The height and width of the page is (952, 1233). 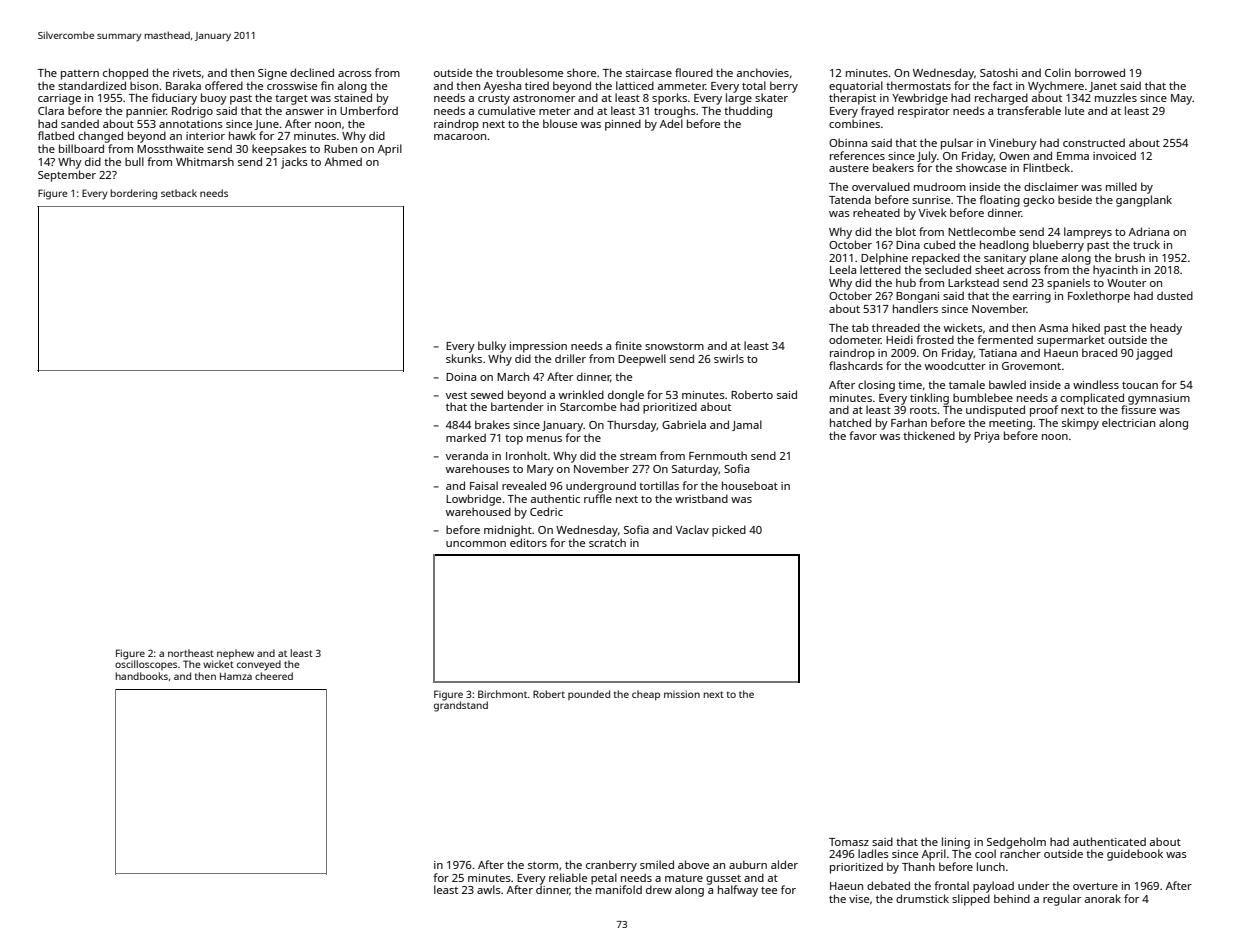 I want to click on guidebook, so click(x=1135, y=855).
